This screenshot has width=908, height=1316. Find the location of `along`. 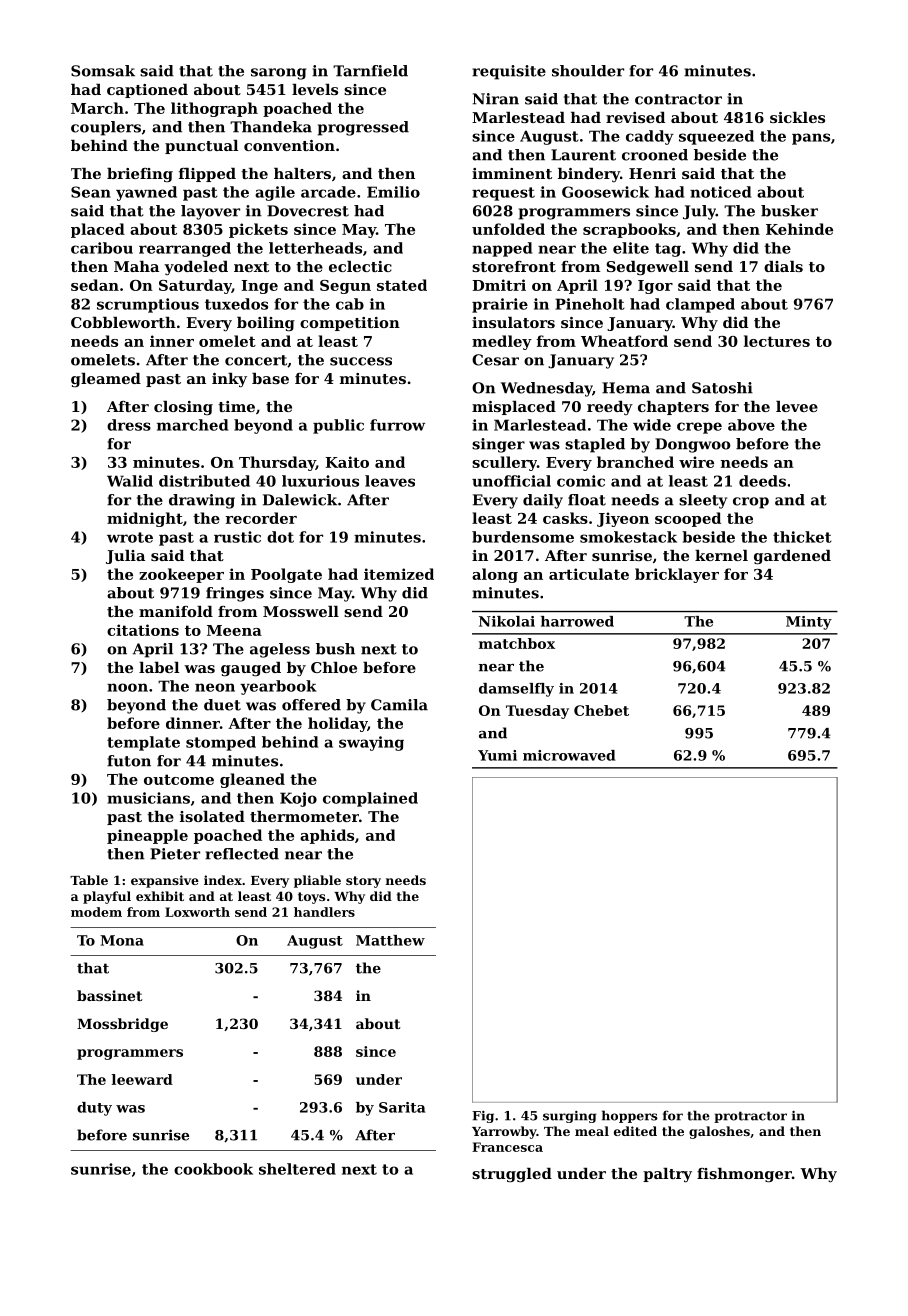

along is located at coordinates (495, 575).
